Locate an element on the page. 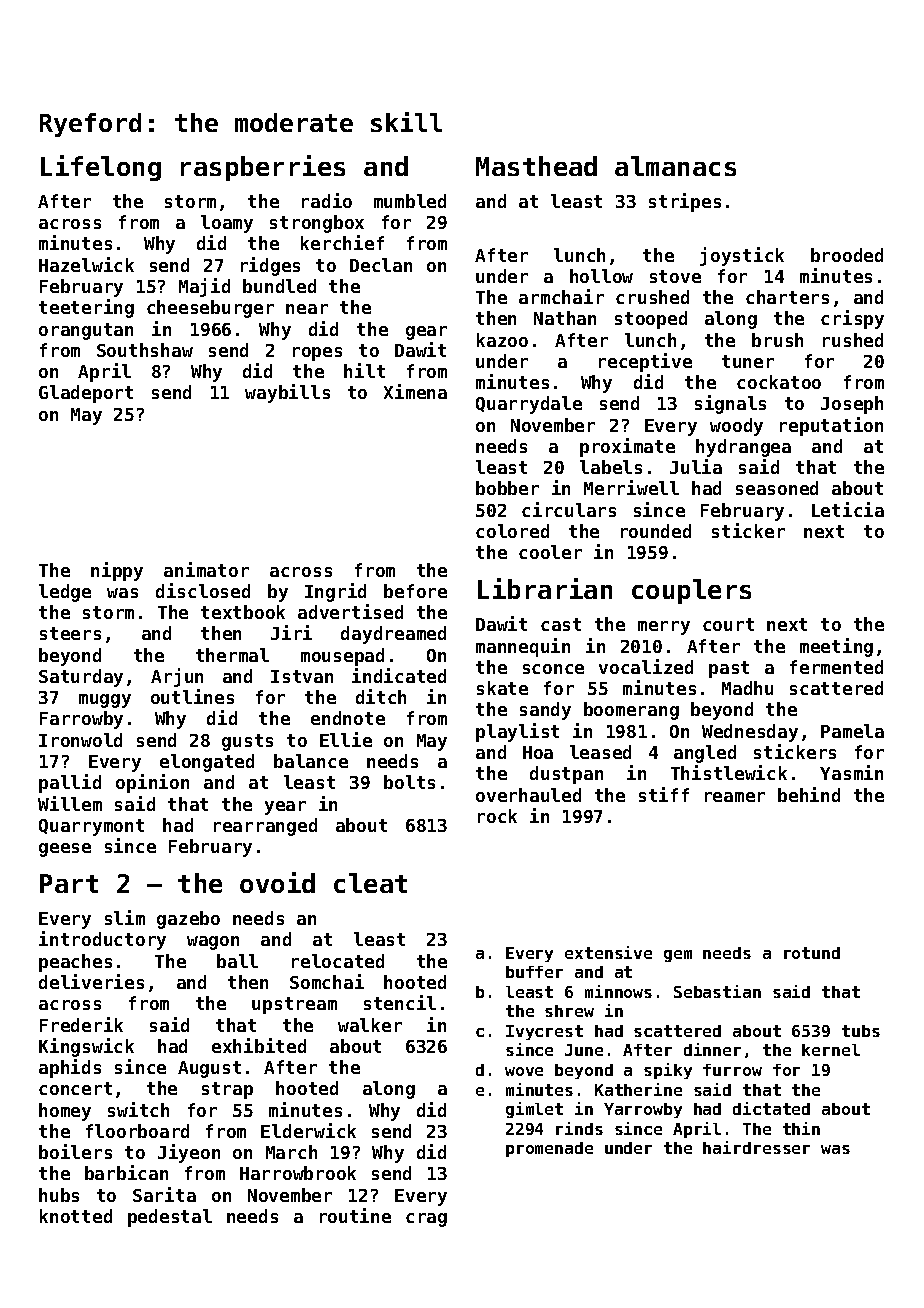  routine is located at coordinates (355, 1215).
